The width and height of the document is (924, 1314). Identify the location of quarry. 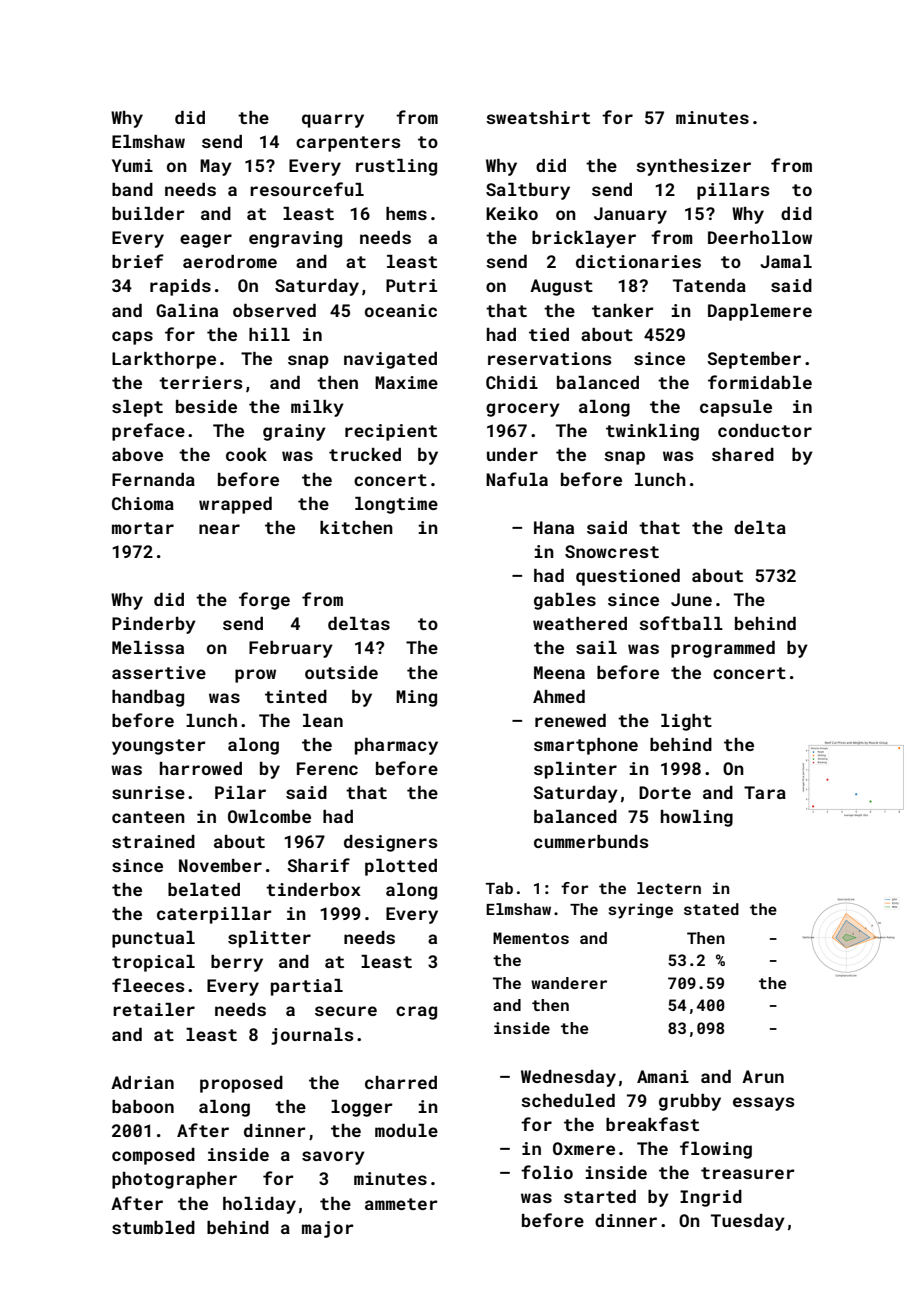
(333, 121).
